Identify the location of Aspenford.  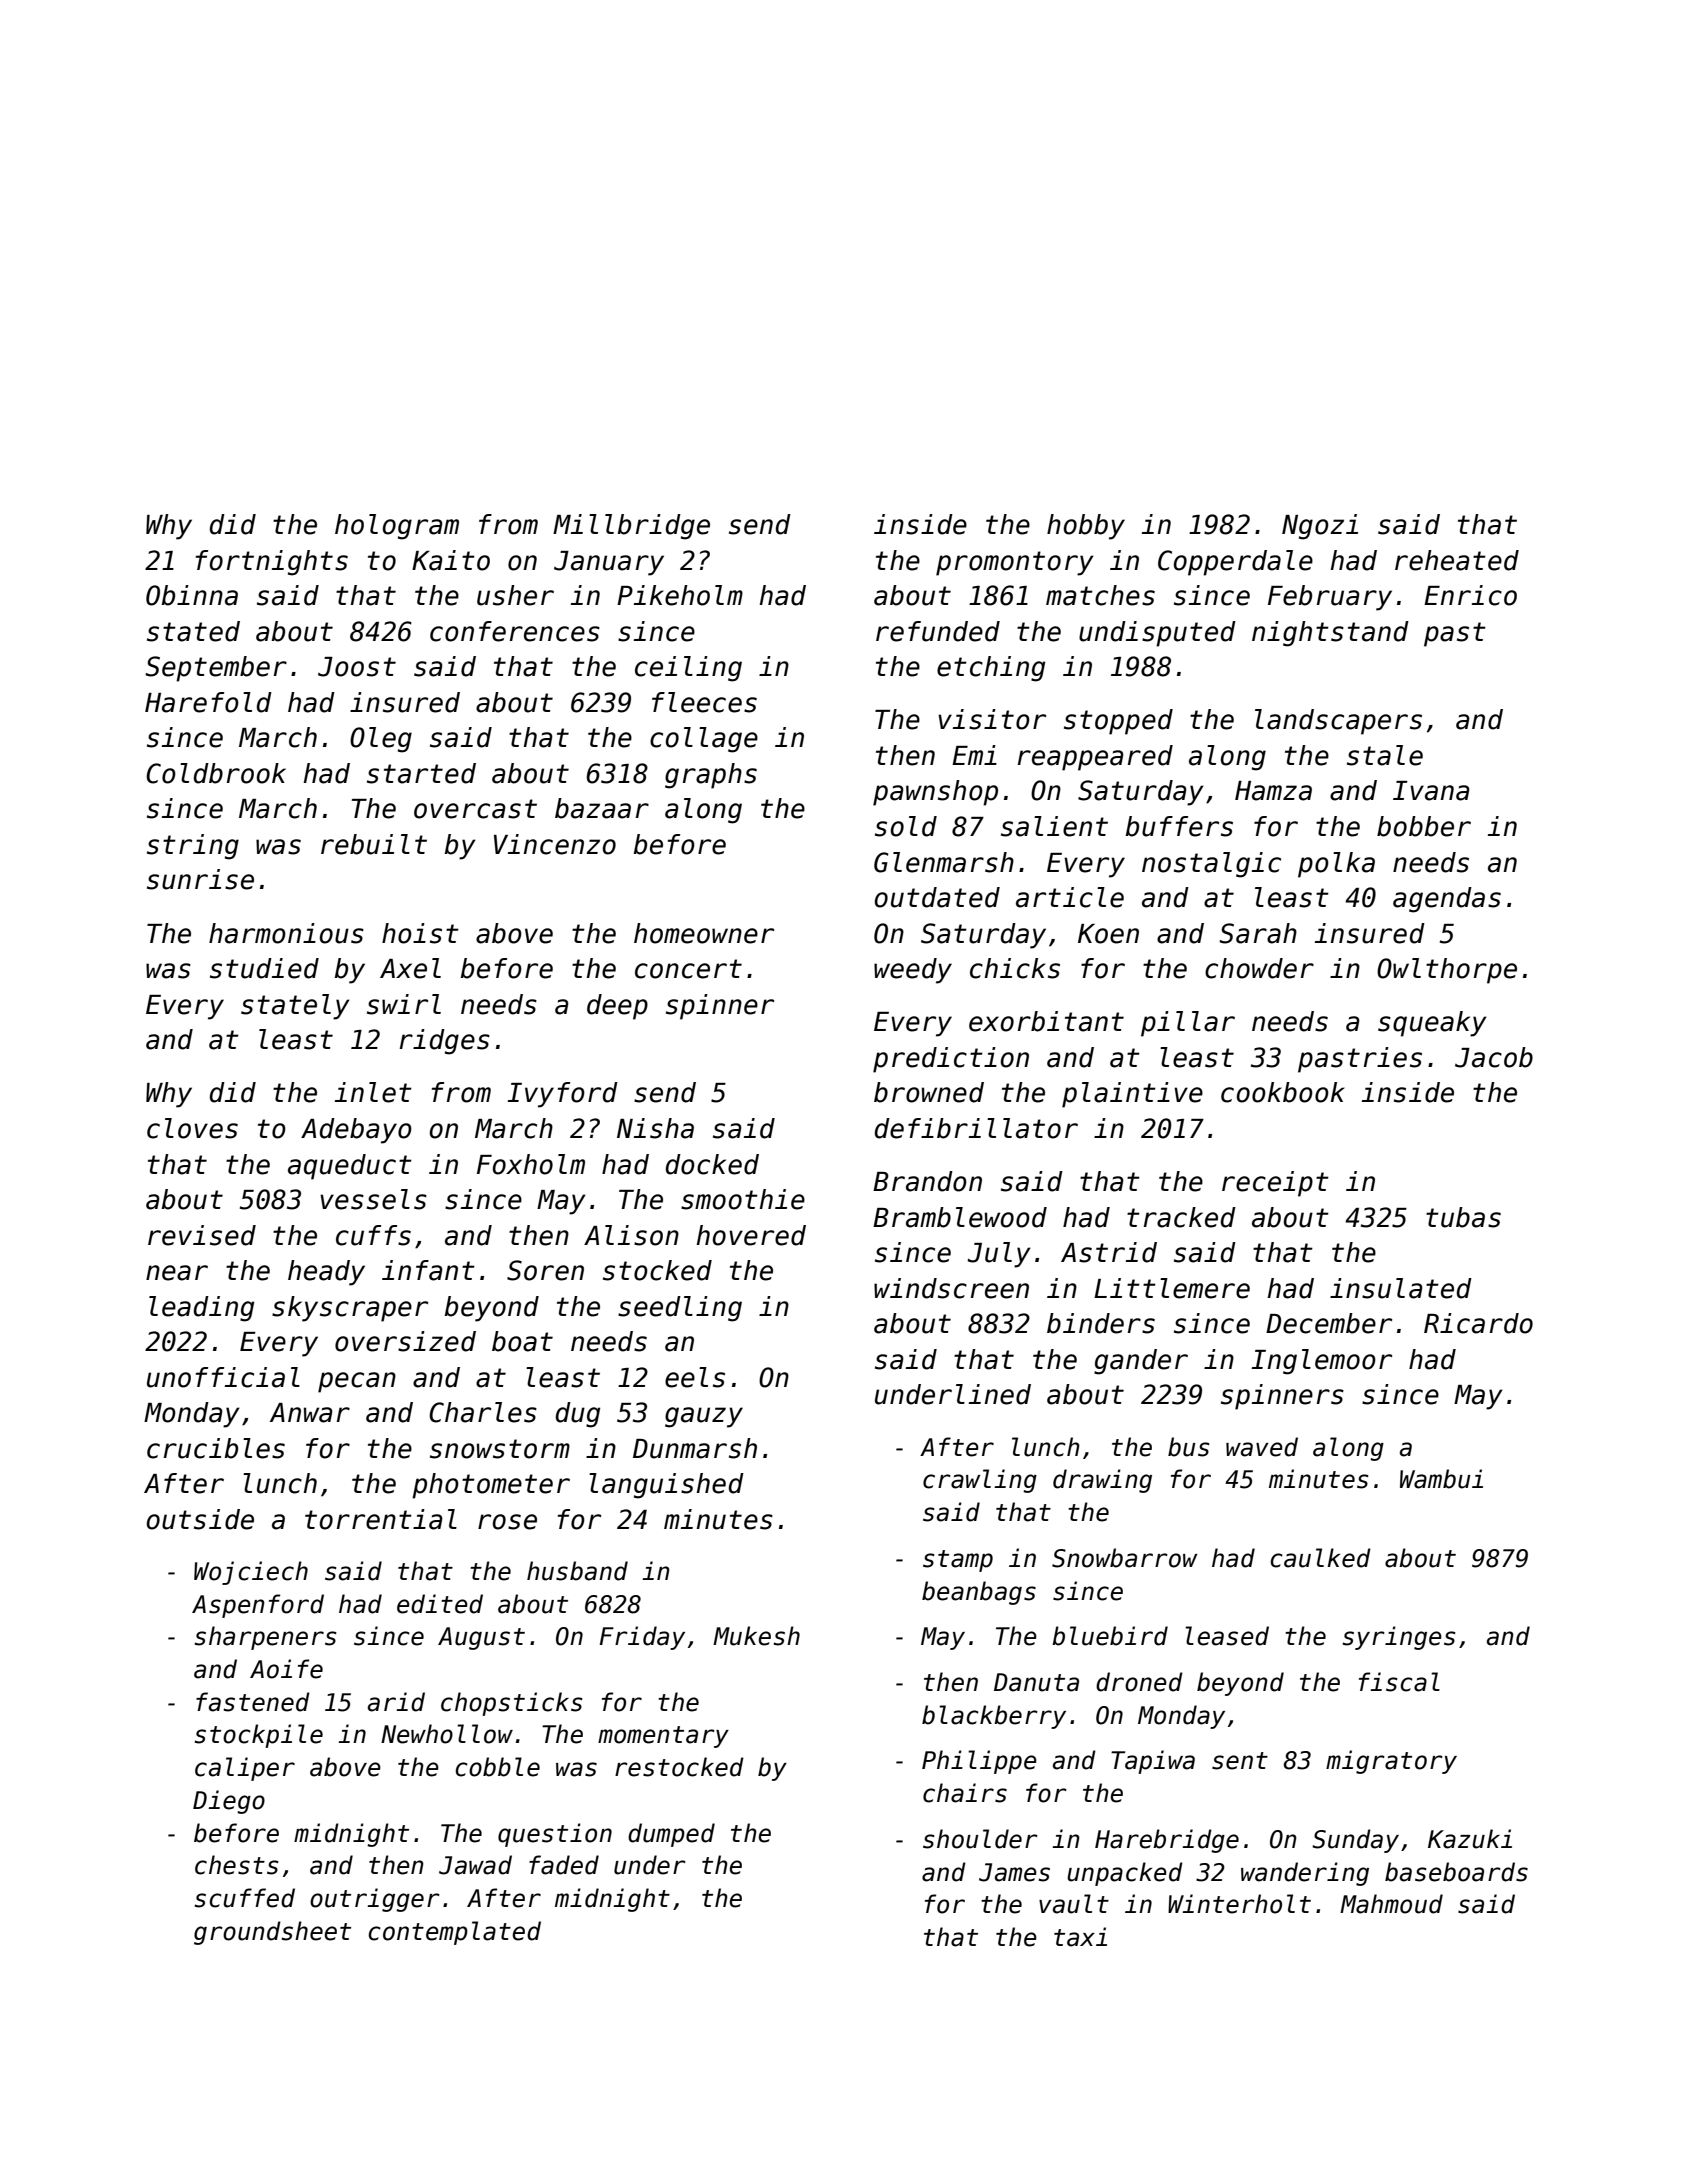
(258, 1606).
